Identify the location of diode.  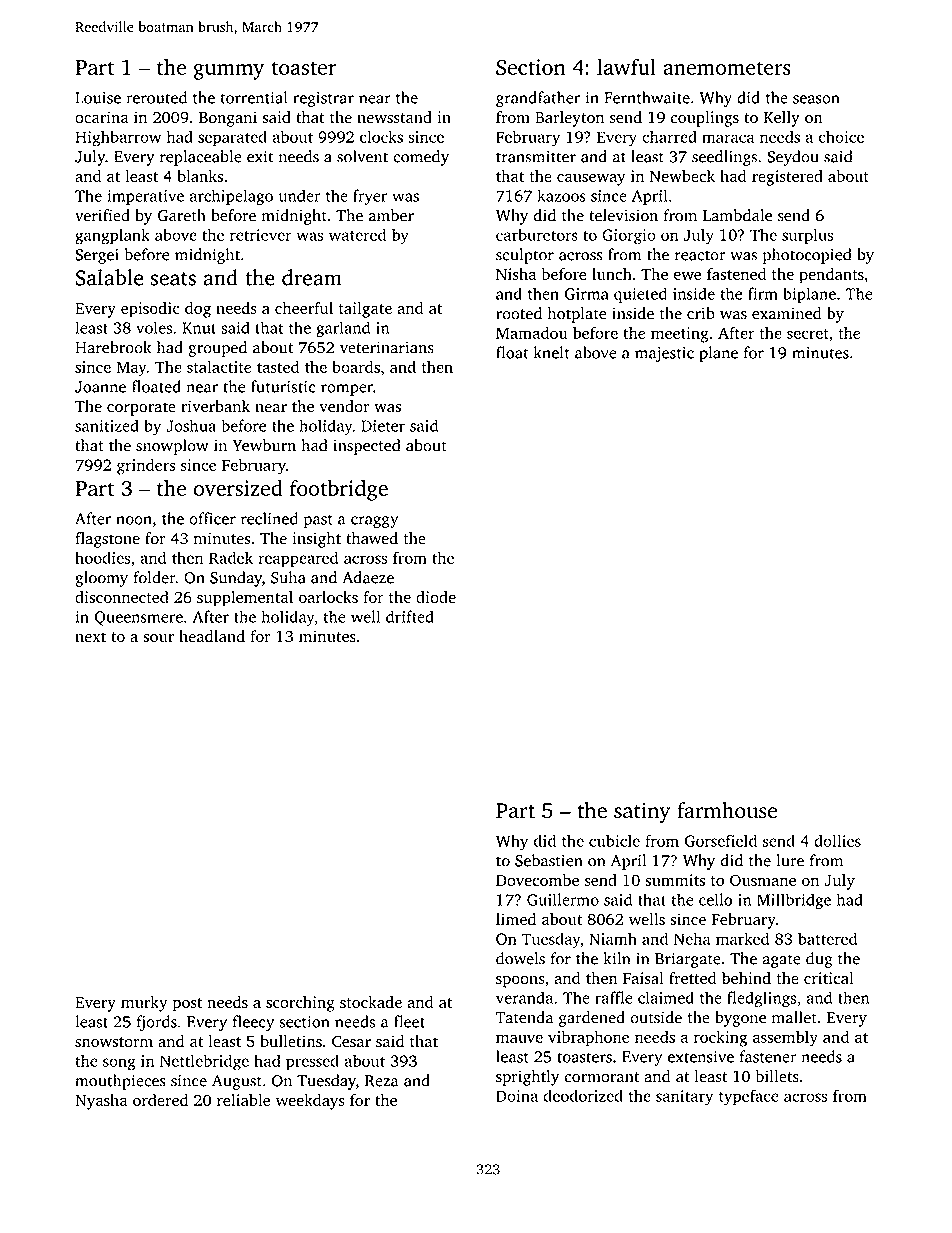
(436, 597).
